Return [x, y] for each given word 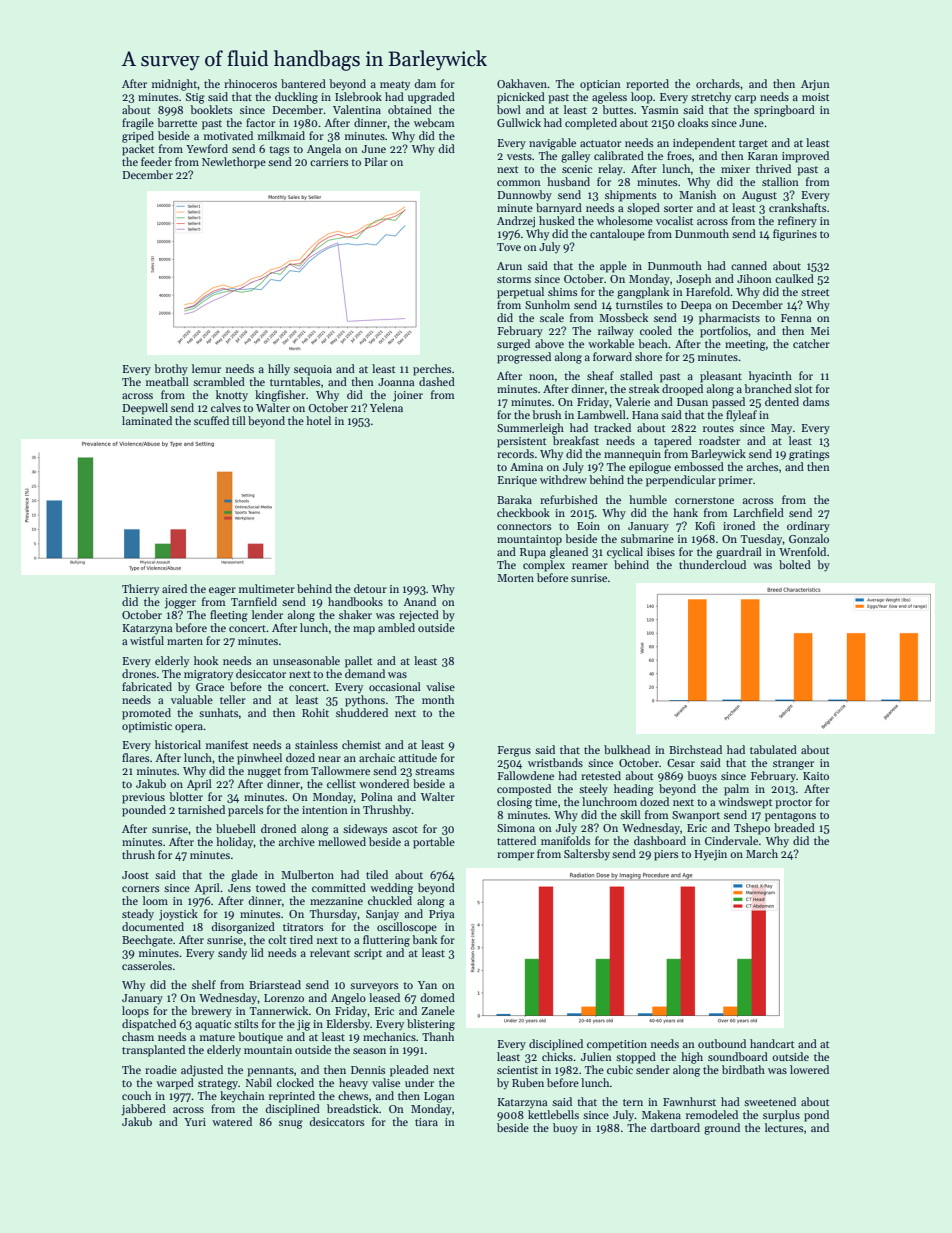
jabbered [143, 1110]
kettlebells [553, 1114]
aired [174, 588]
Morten [515, 578]
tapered [673, 442]
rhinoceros [250, 83]
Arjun [815, 85]
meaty [395, 85]
